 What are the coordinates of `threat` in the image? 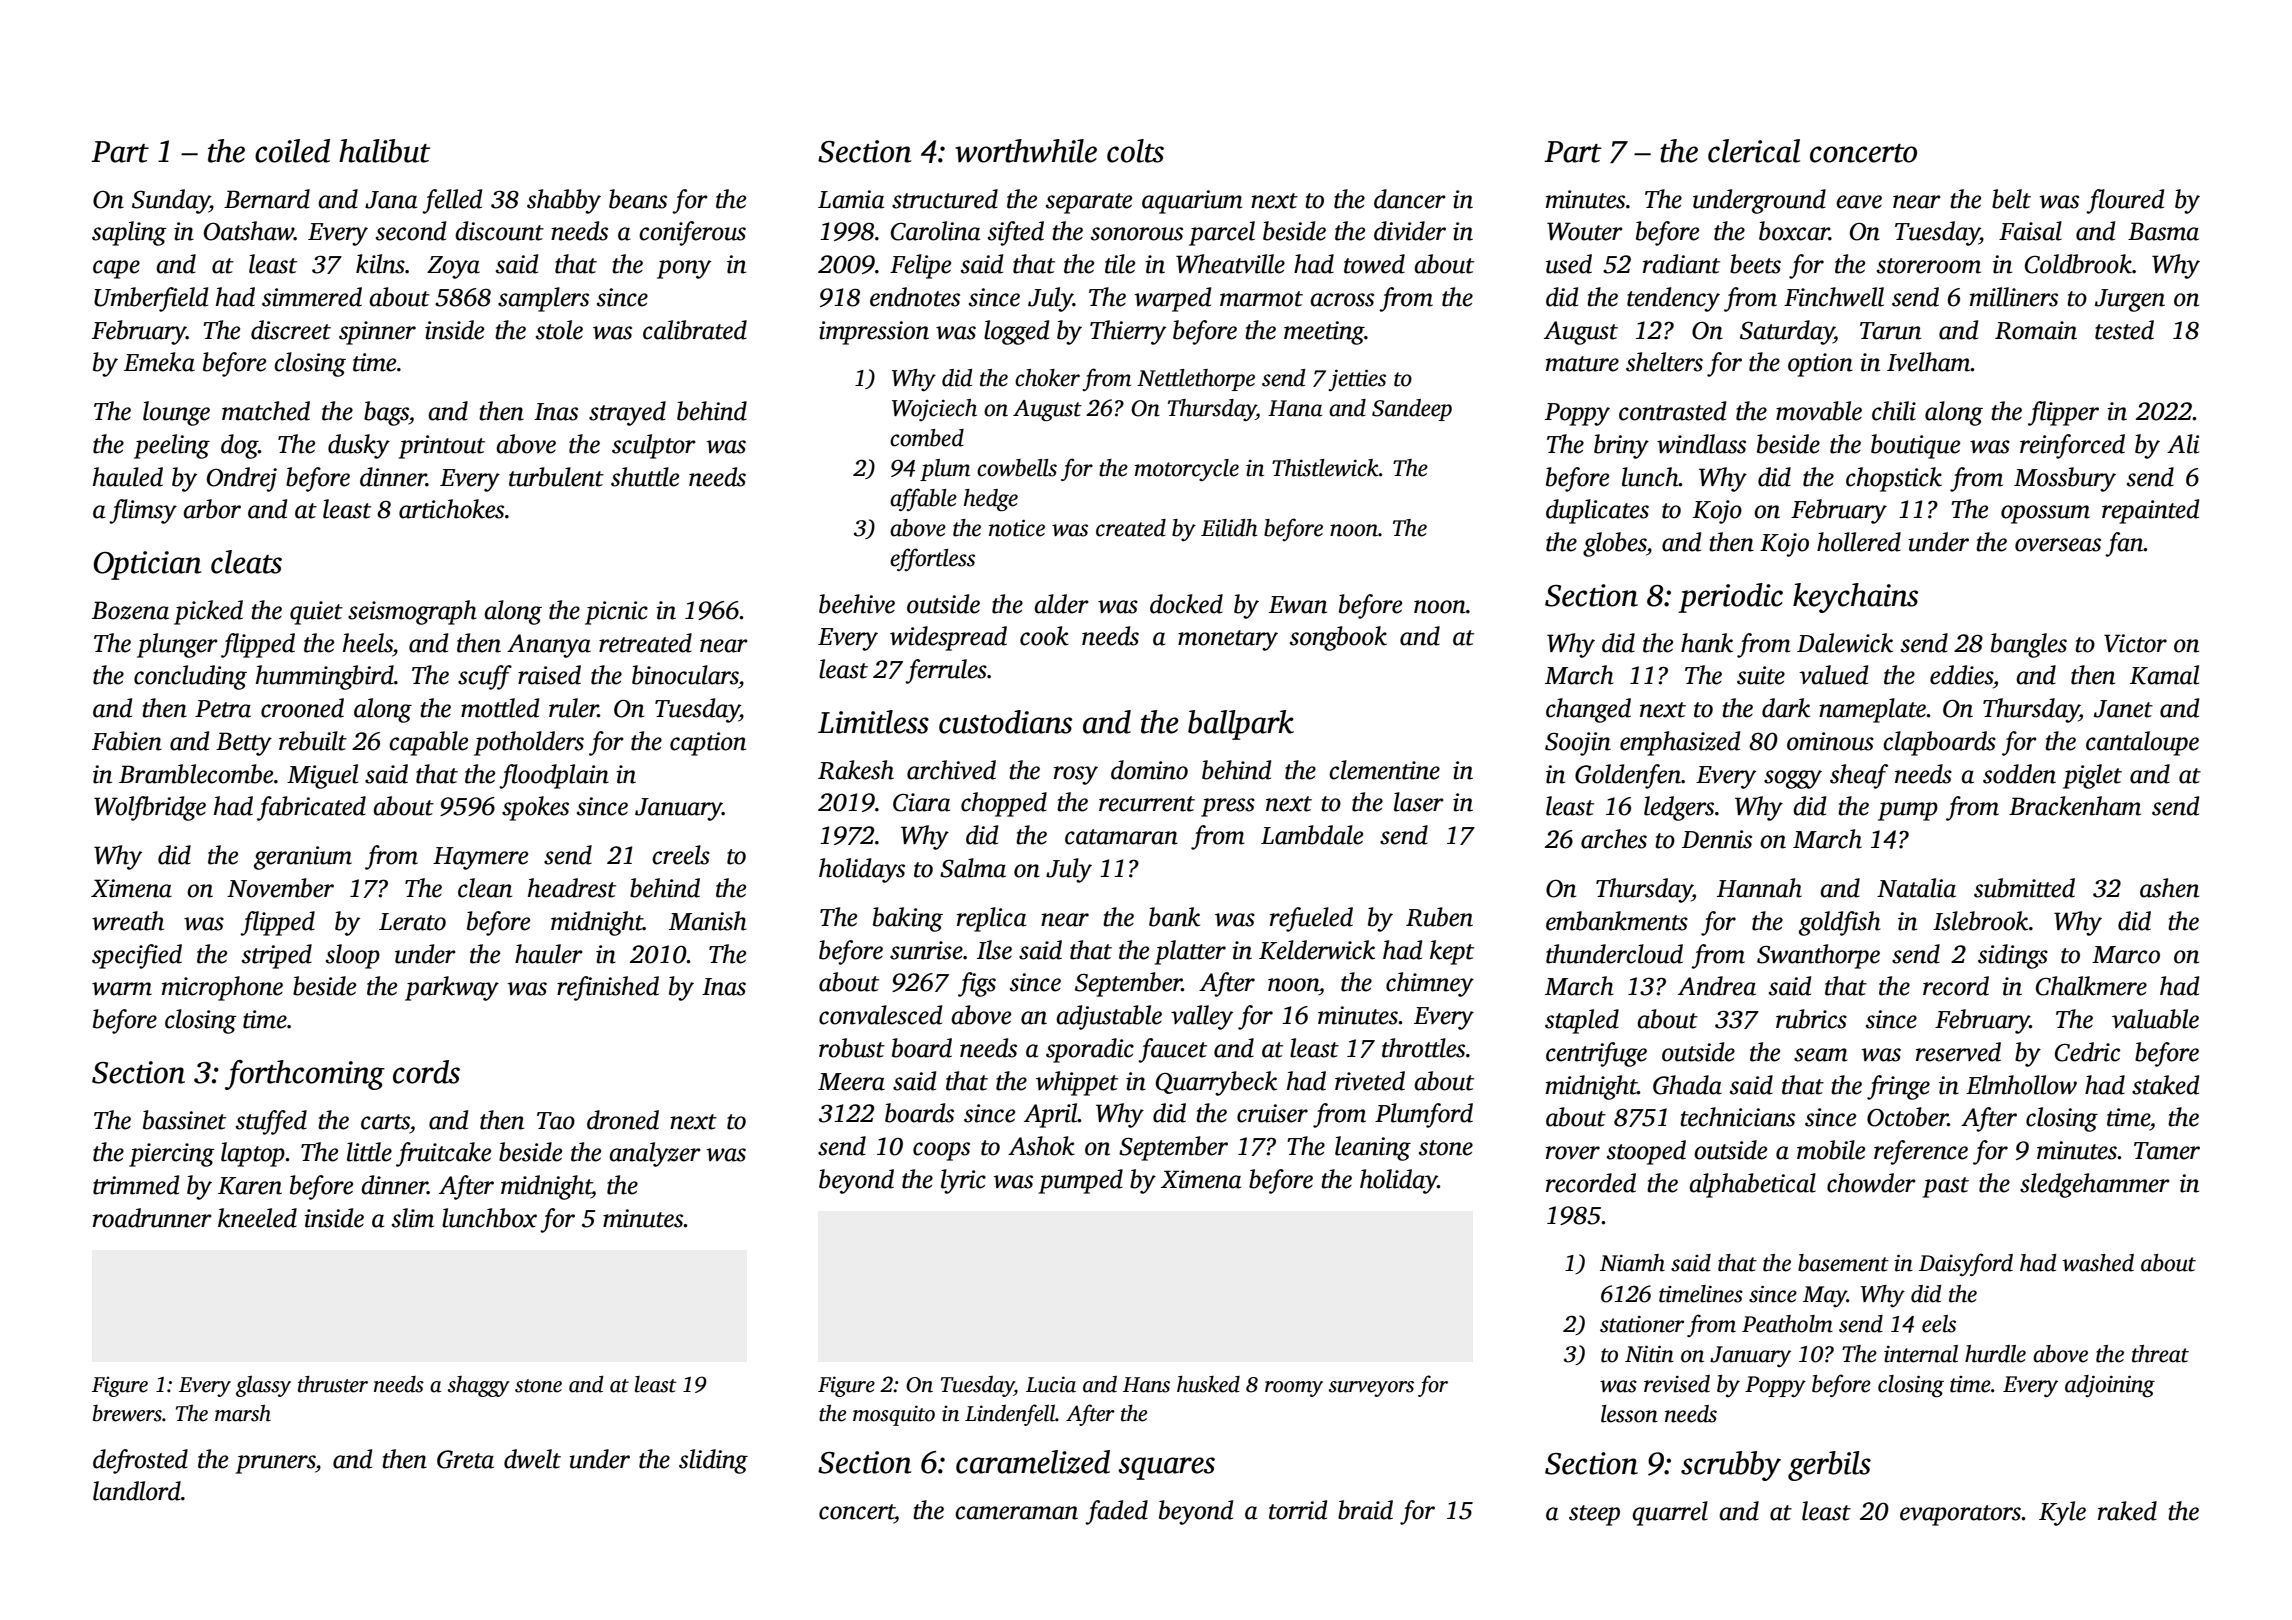 It's located at (2160, 1354).
